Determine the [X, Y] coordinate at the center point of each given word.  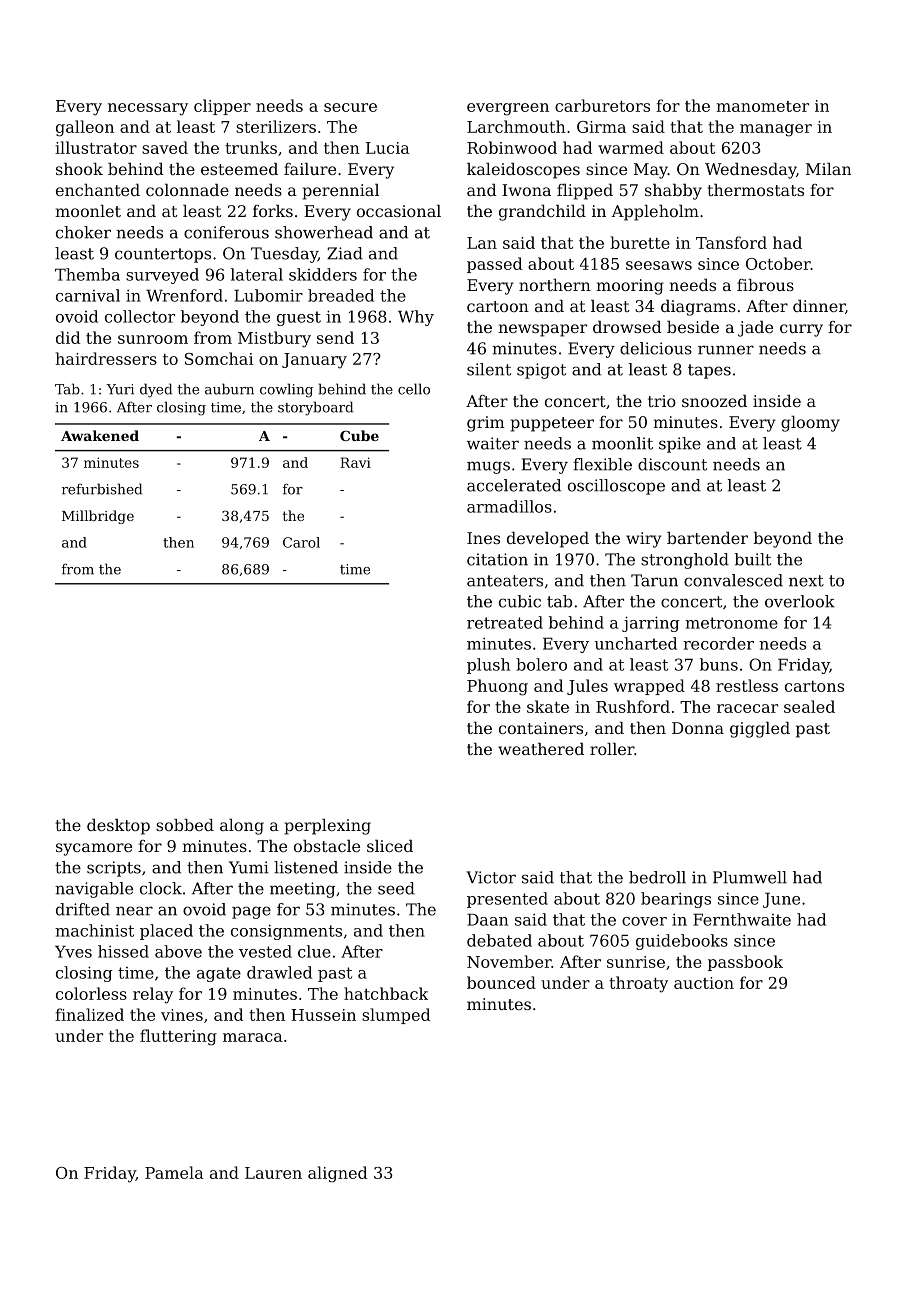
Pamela [174, 1172]
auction [704, 983]
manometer [762, 106]
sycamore [94, 849]
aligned [337, 1174]
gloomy [810, 424]
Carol [301, 542]
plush [488, 666]
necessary [148, 109]
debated [499, 940]
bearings [676, 900]
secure [350, 107]
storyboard [315, 408]
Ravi [355, 462]
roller [612, 749]
